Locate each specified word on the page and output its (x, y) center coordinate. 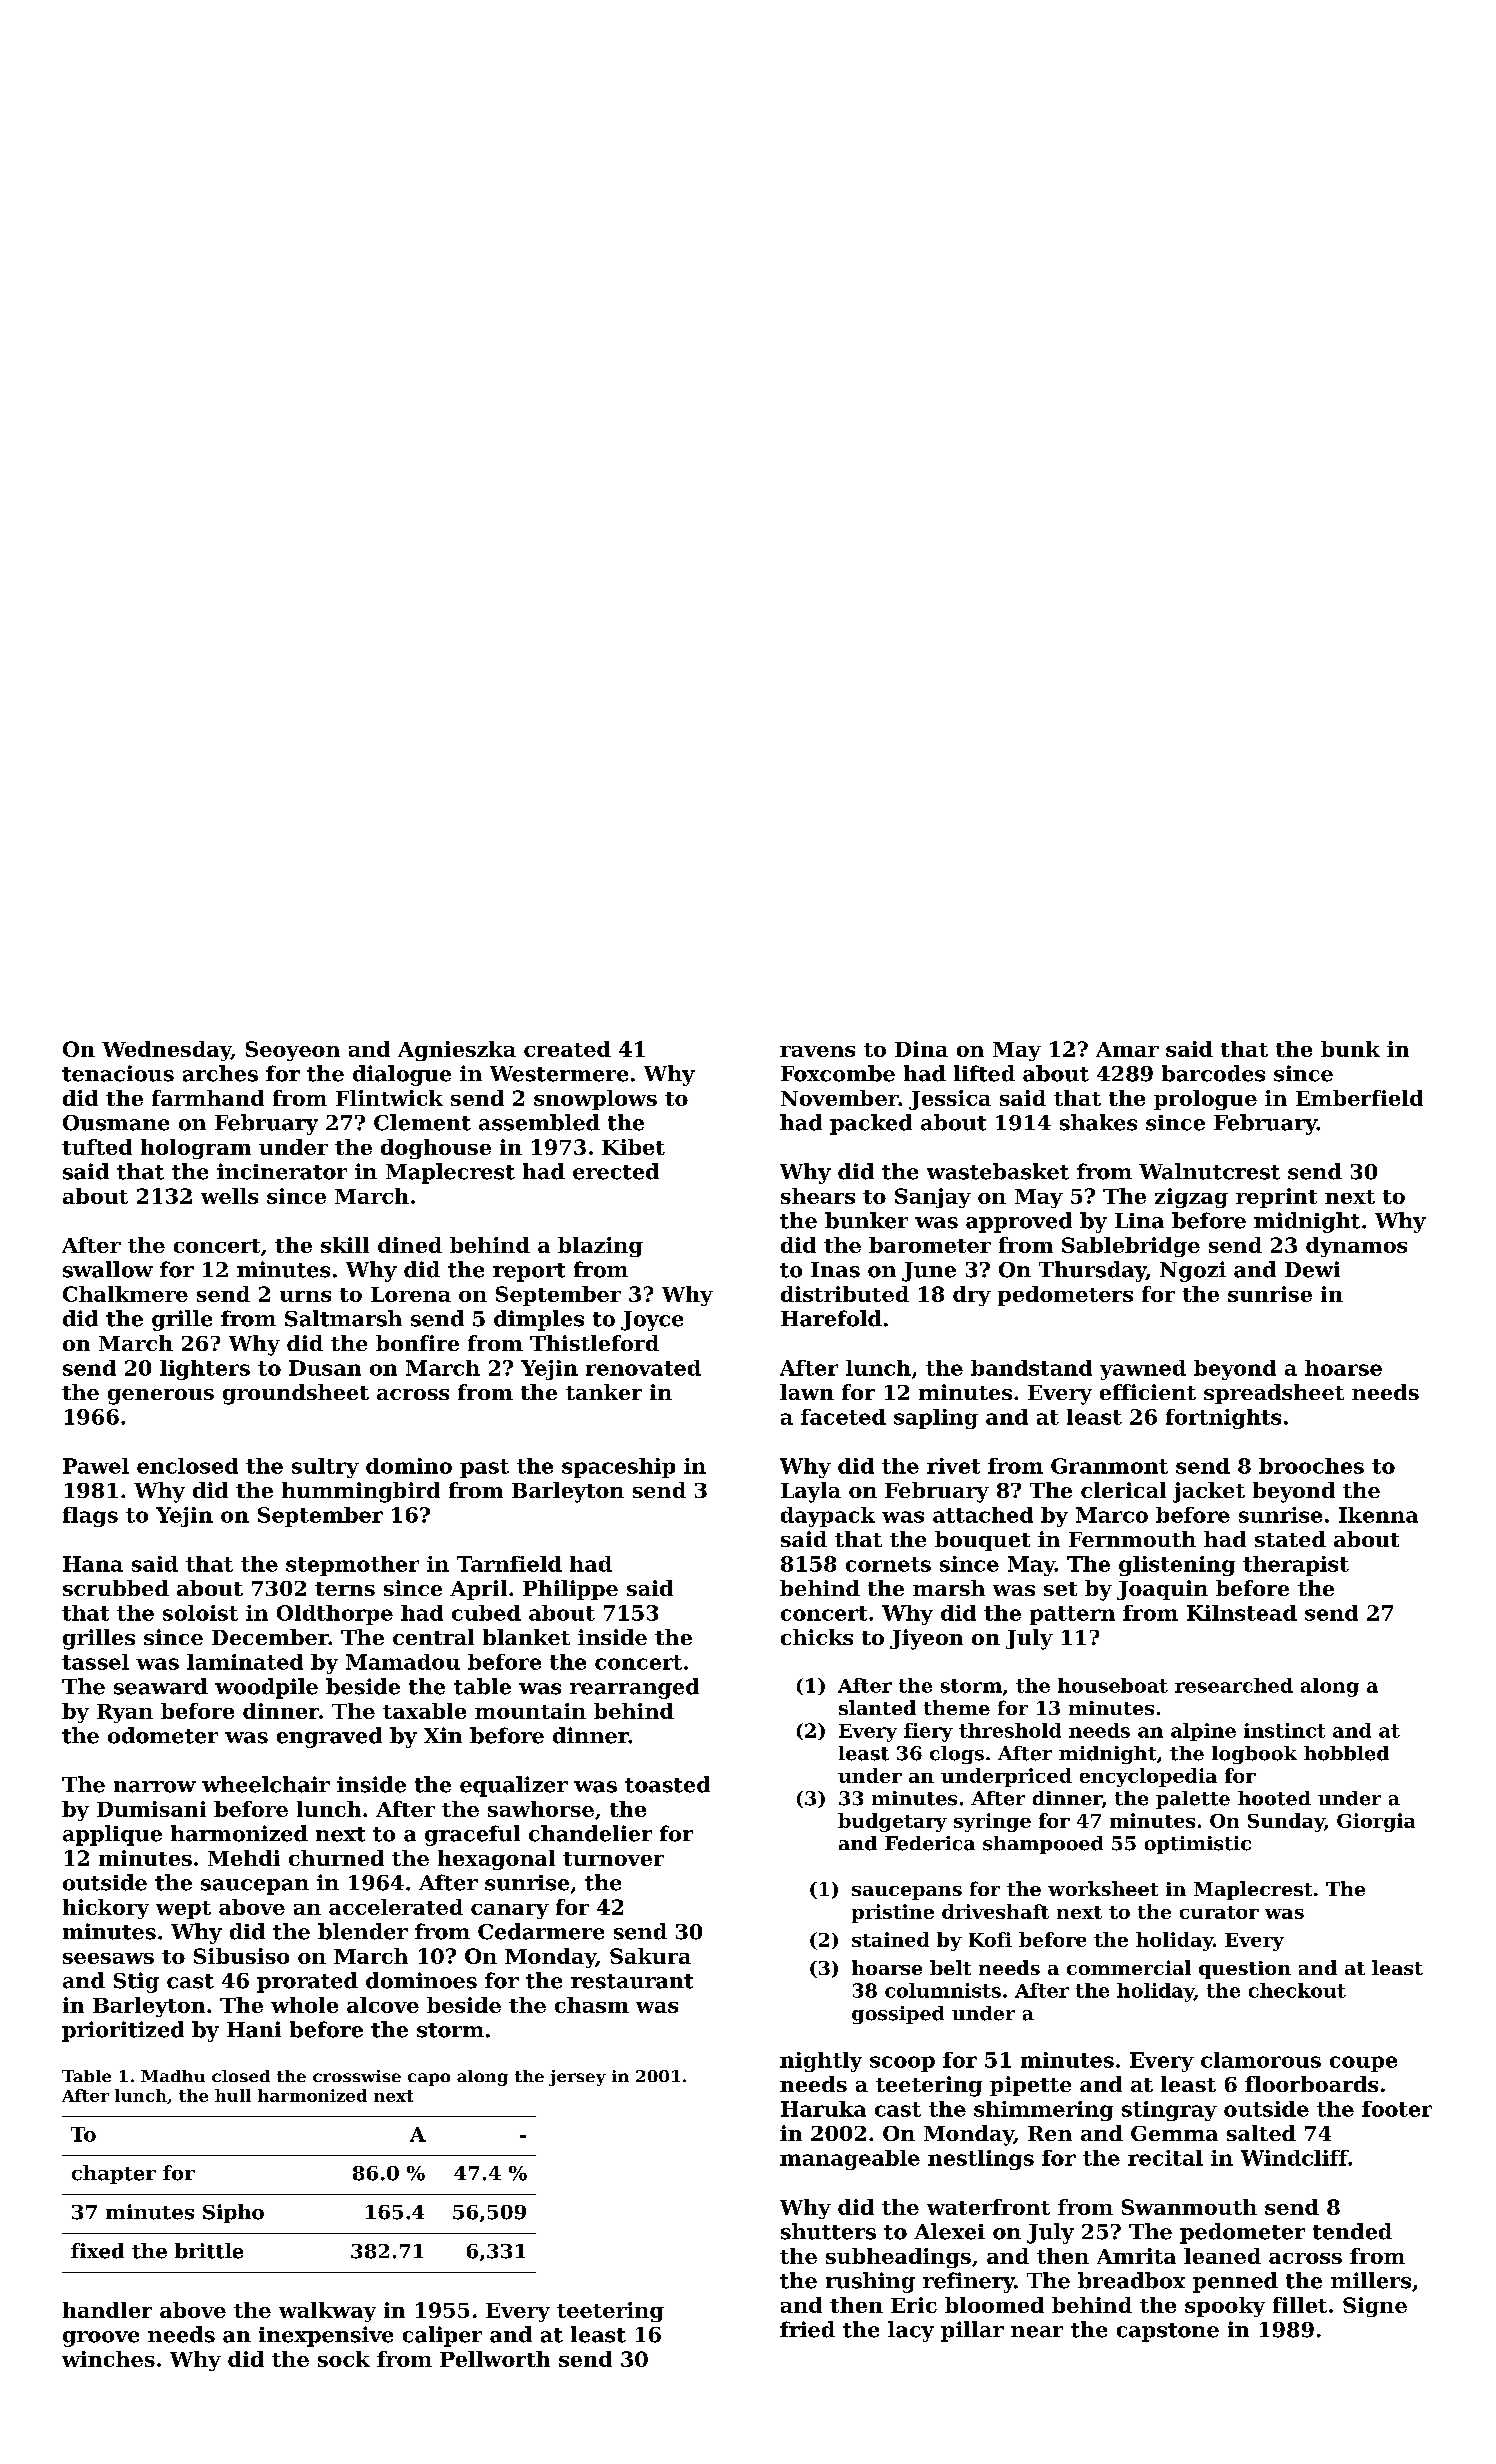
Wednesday (166, 1051)
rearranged (634, 1688)
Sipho (233, 2213)
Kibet (633, 1147)
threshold (1010, 1730)
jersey (577, 2078)
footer (1397, 2109)
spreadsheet (1274, 1394)
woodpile (266, 1688)
